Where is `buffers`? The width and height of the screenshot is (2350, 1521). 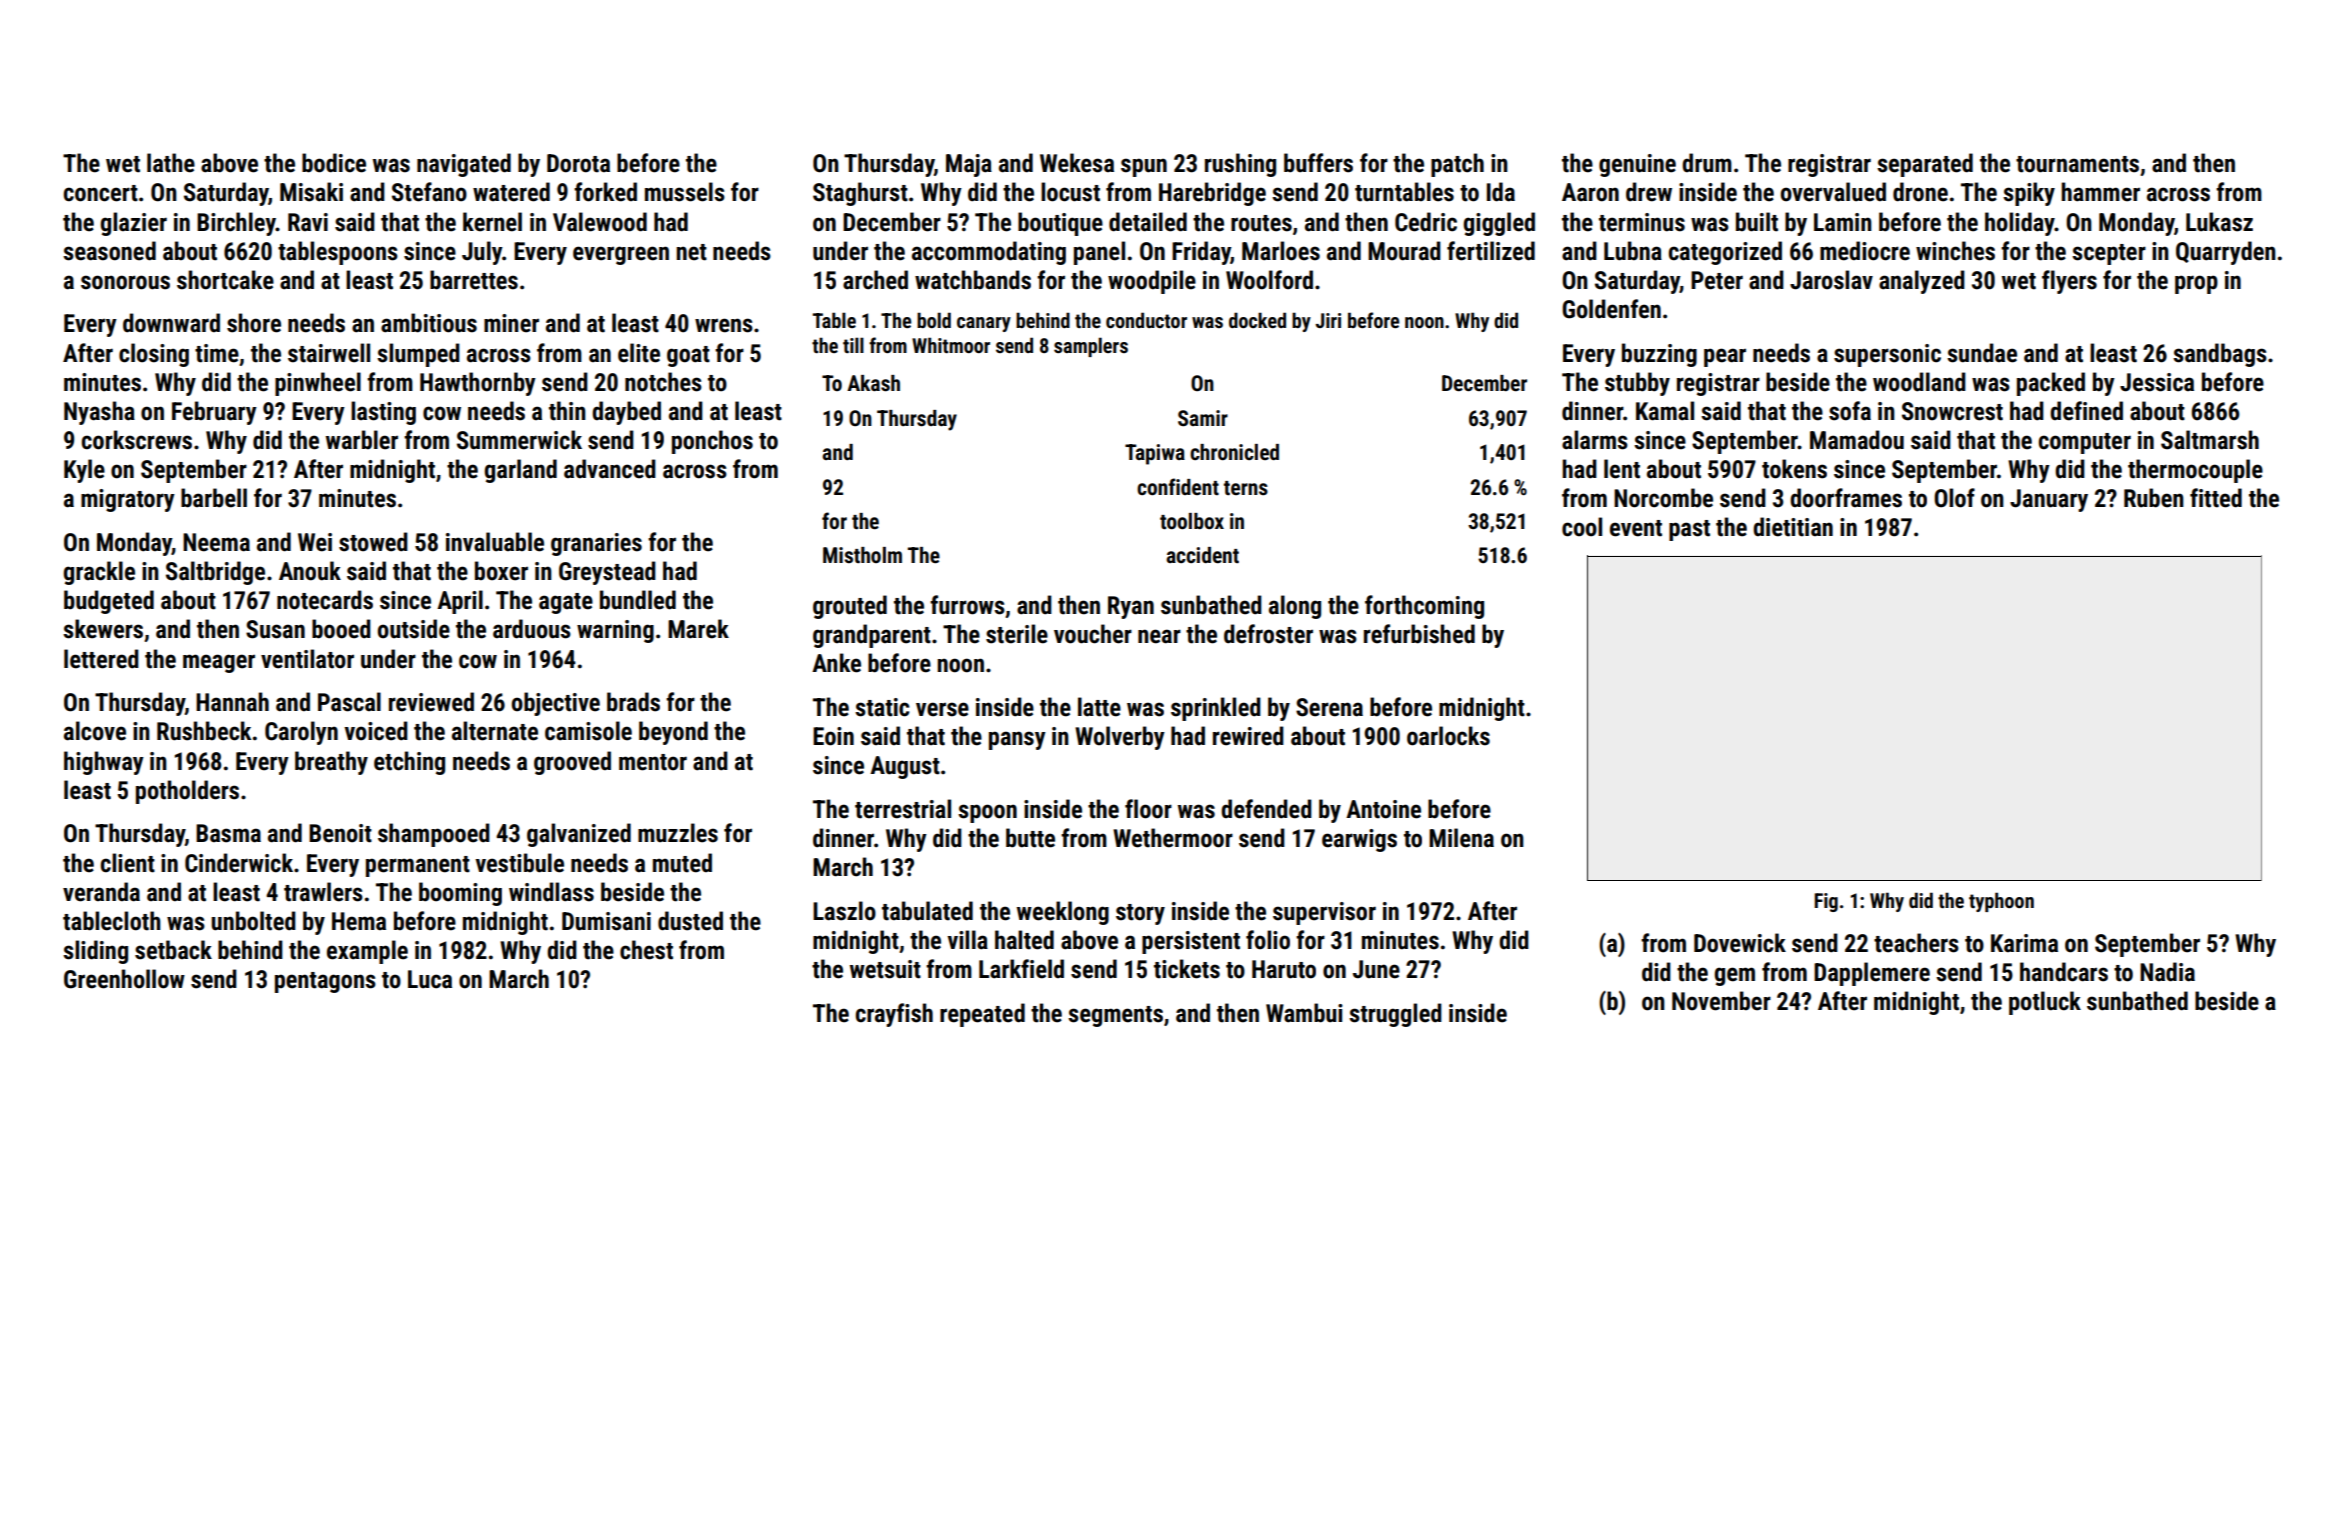
buffers is located at coordinates (1318, 163).
